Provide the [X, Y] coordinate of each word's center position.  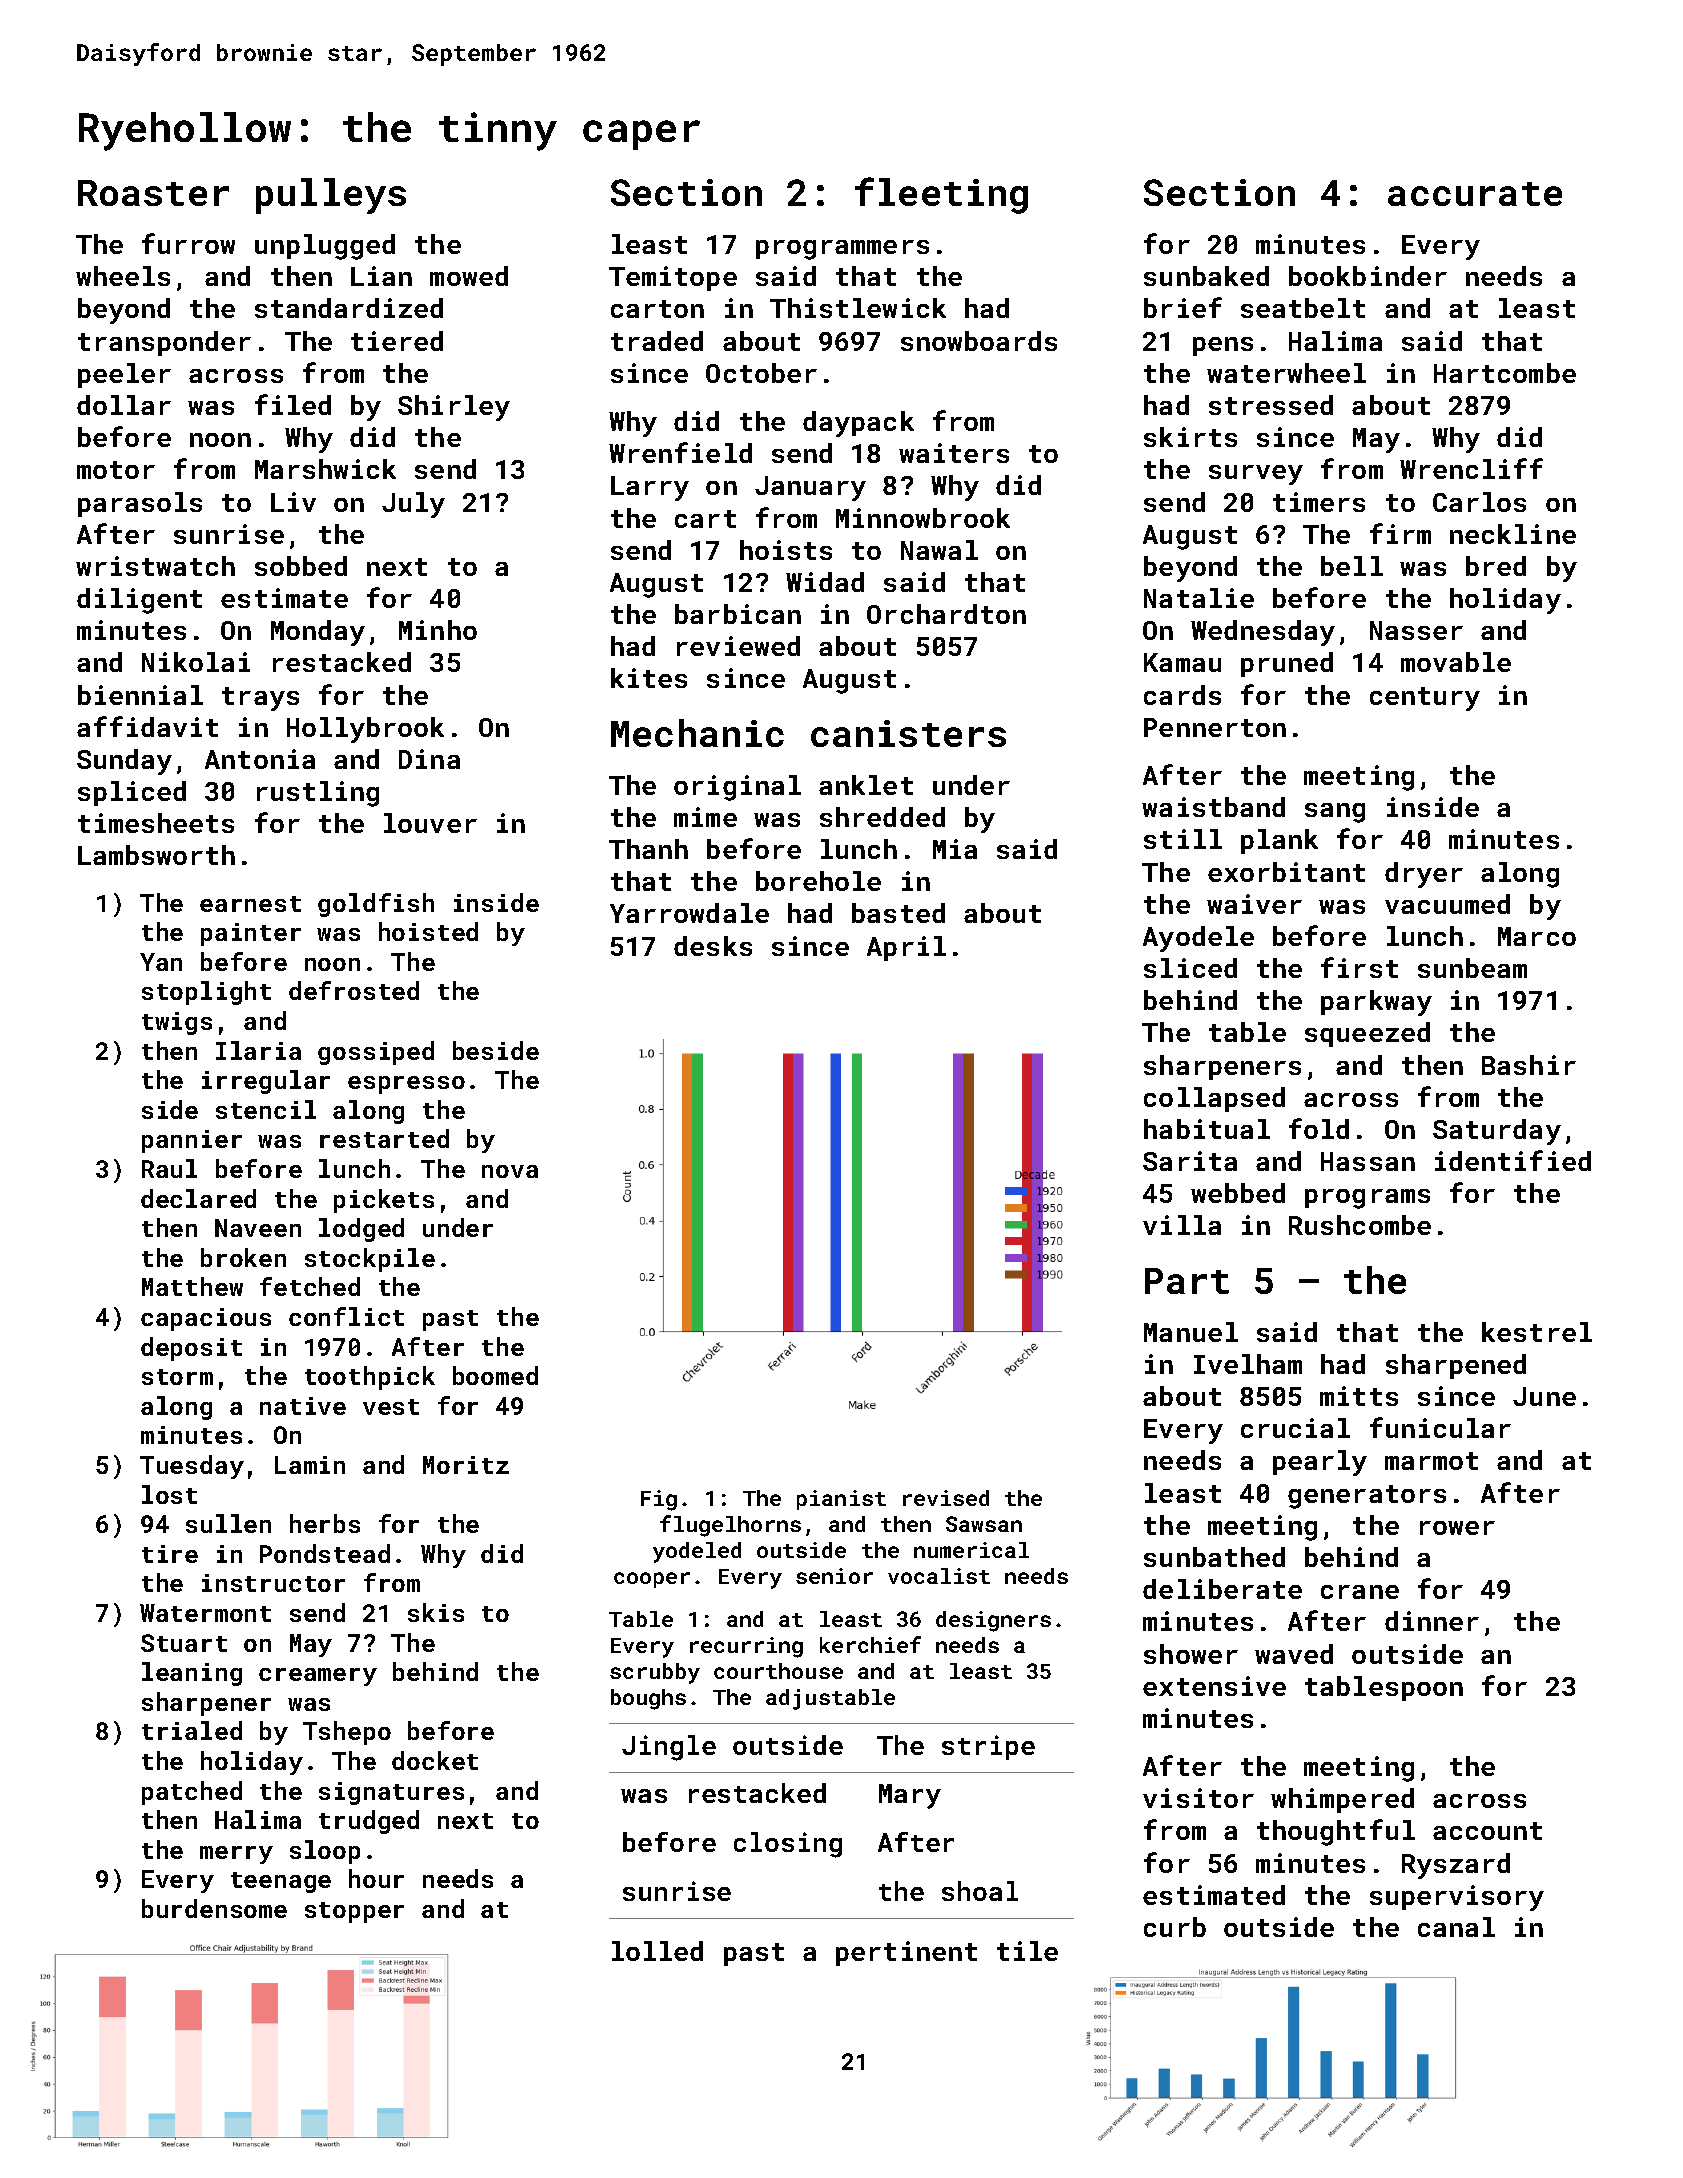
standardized [349, 308]
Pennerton [1215, 727]
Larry [650, 488]
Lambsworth [156, 855]
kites [649, 678]
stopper [354, 1912]
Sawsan [984, 1524]
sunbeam [1472, 968]
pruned [1287, 664]
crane [1360, 1592]
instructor [273, 1583]
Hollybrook [365, 730]
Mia [955, 849]
